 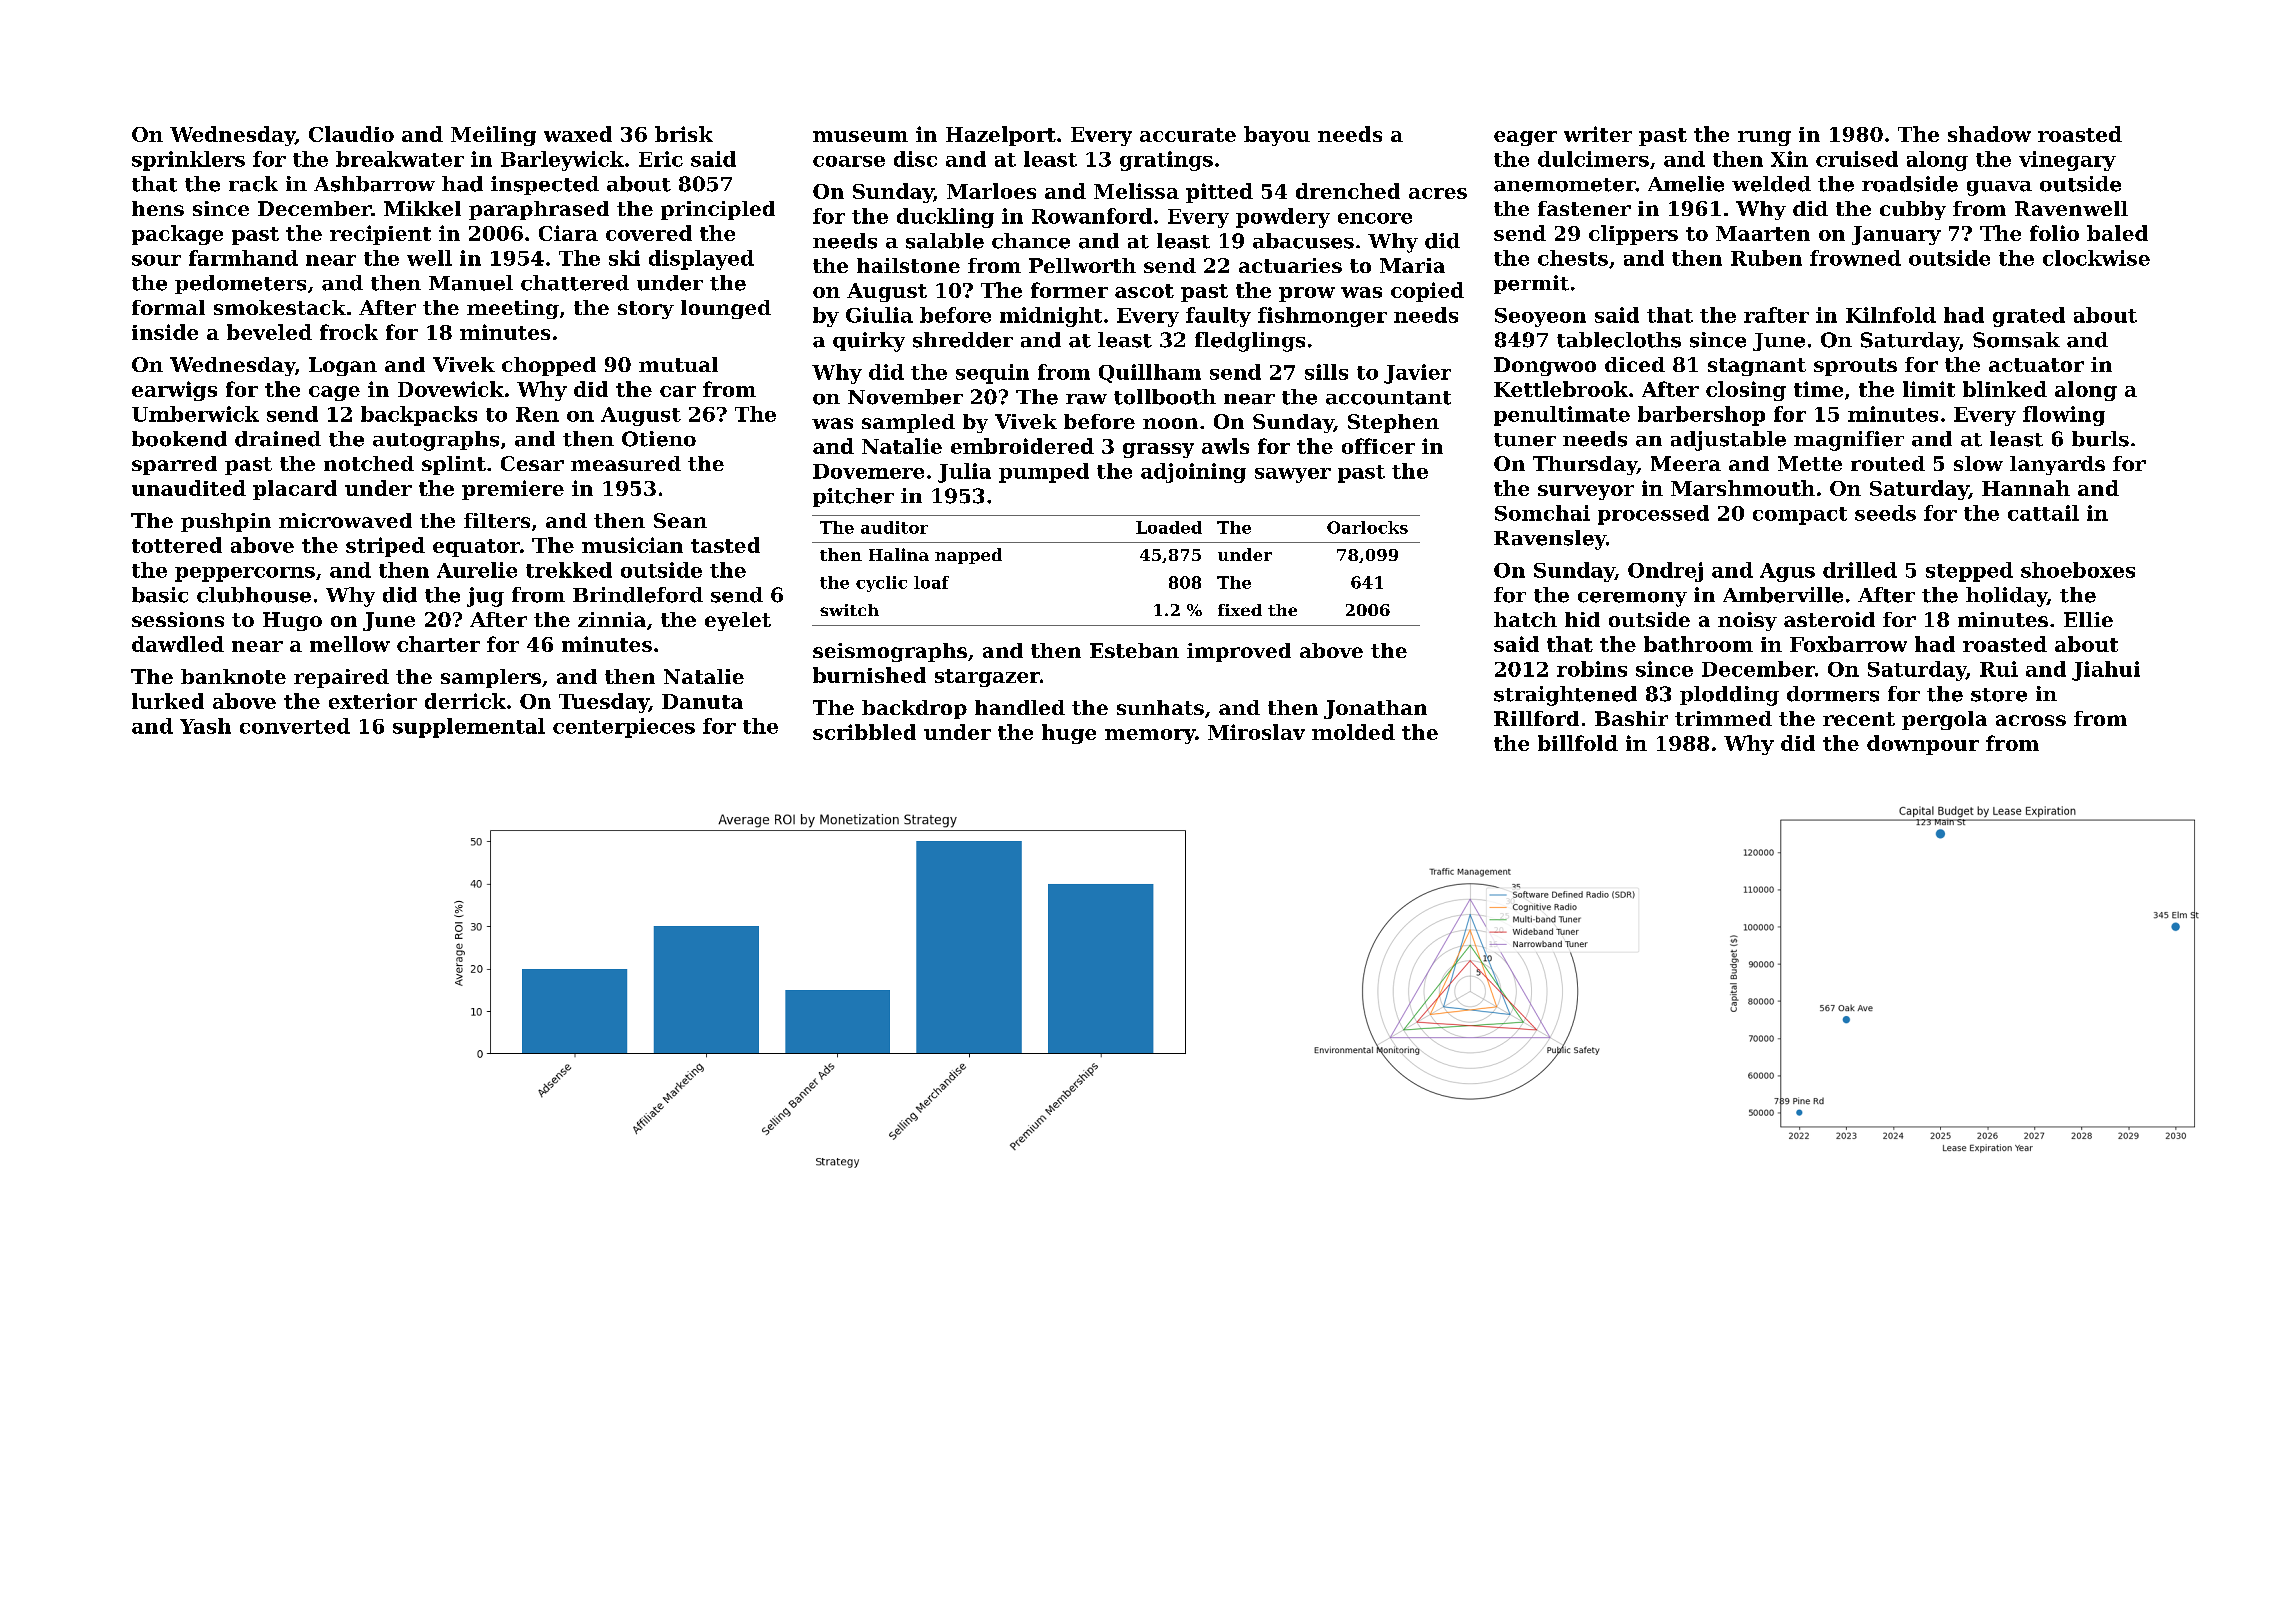 What do you see at coordinates (2026, 488) in the screenshot?
I see `Hannah` at bounding box center [2026, 488].
